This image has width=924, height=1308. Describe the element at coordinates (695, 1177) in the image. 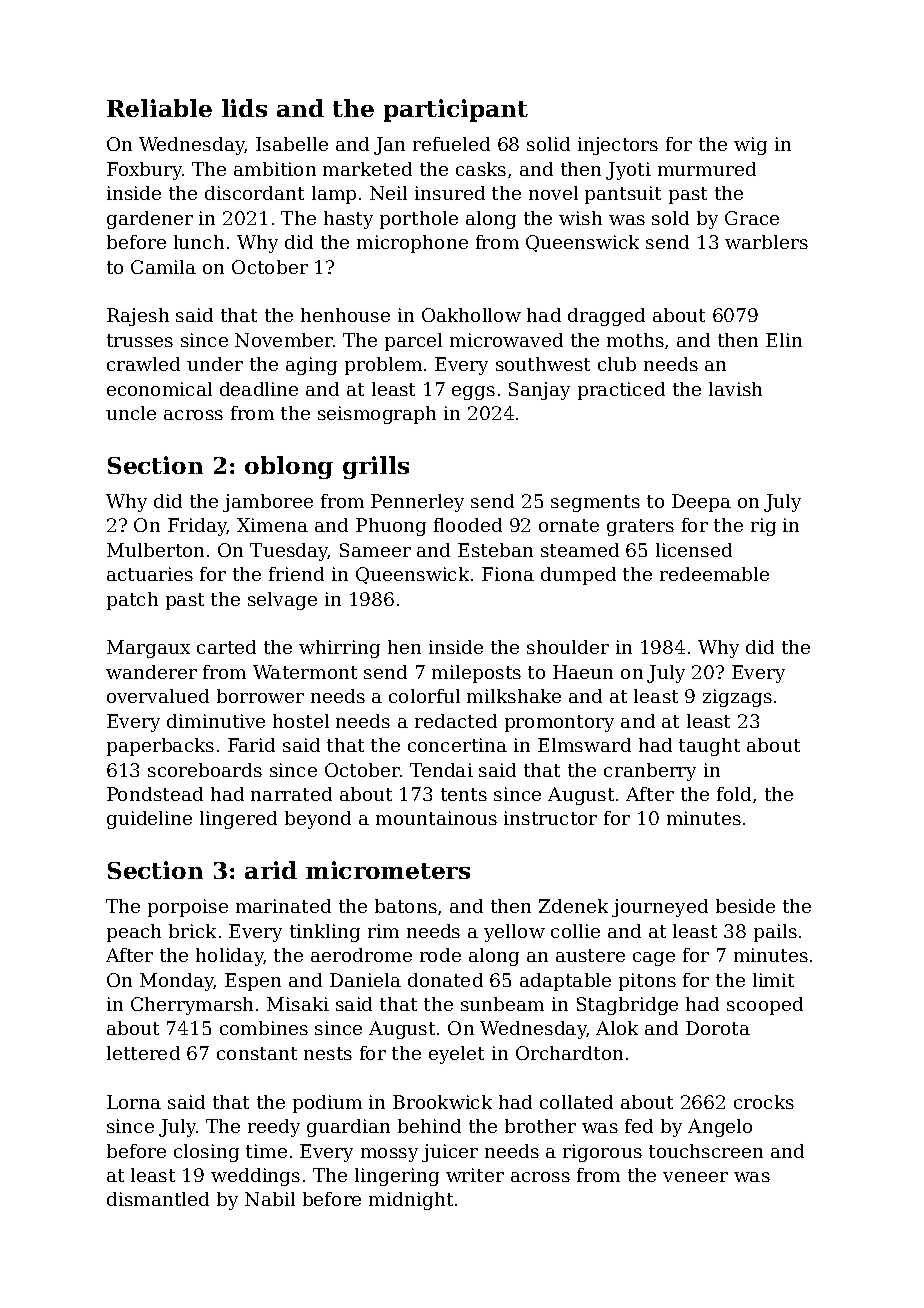

I see `veneer` at that location.
